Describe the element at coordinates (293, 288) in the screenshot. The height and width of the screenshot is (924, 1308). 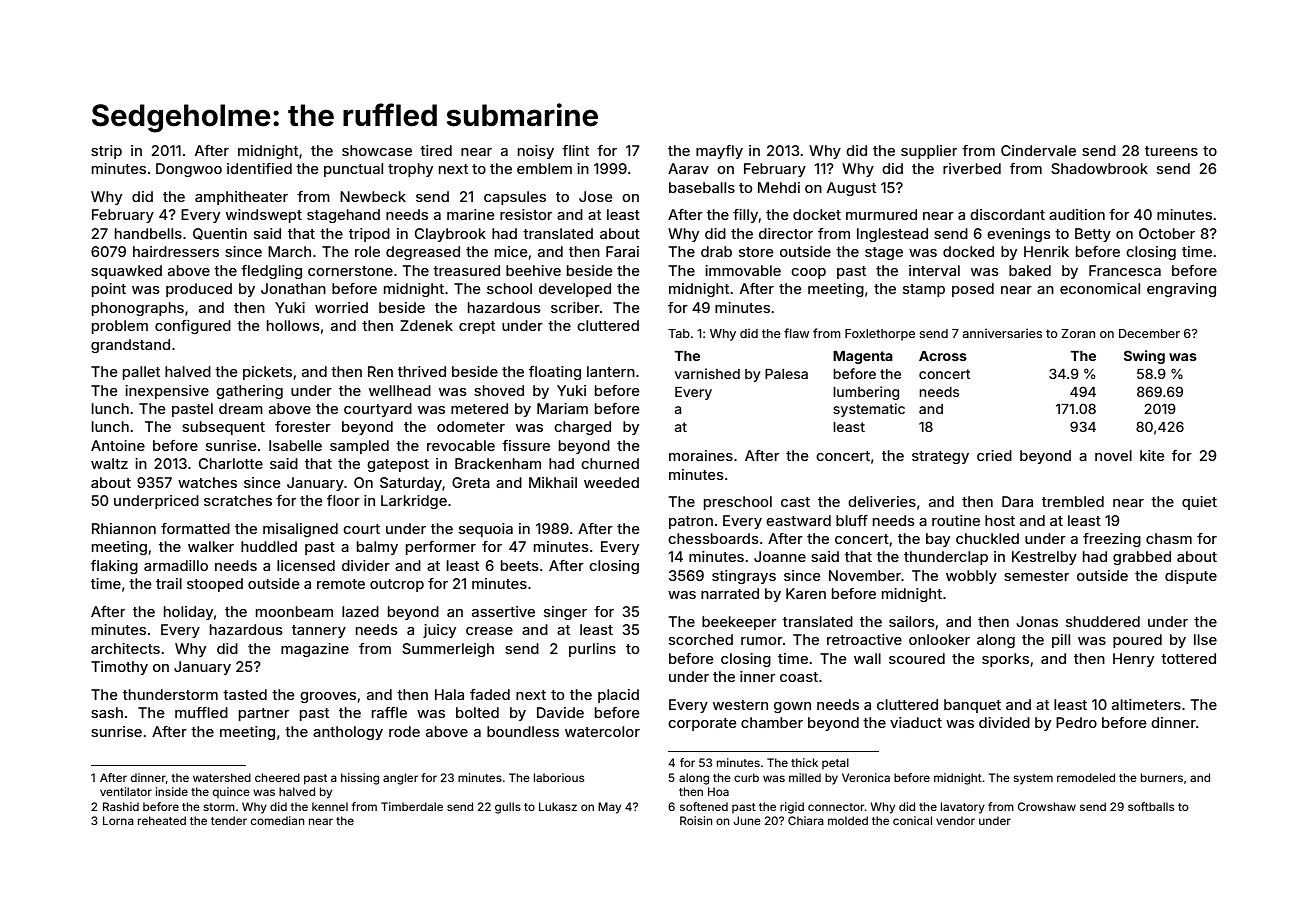
I see `Jonathan` at that location.
